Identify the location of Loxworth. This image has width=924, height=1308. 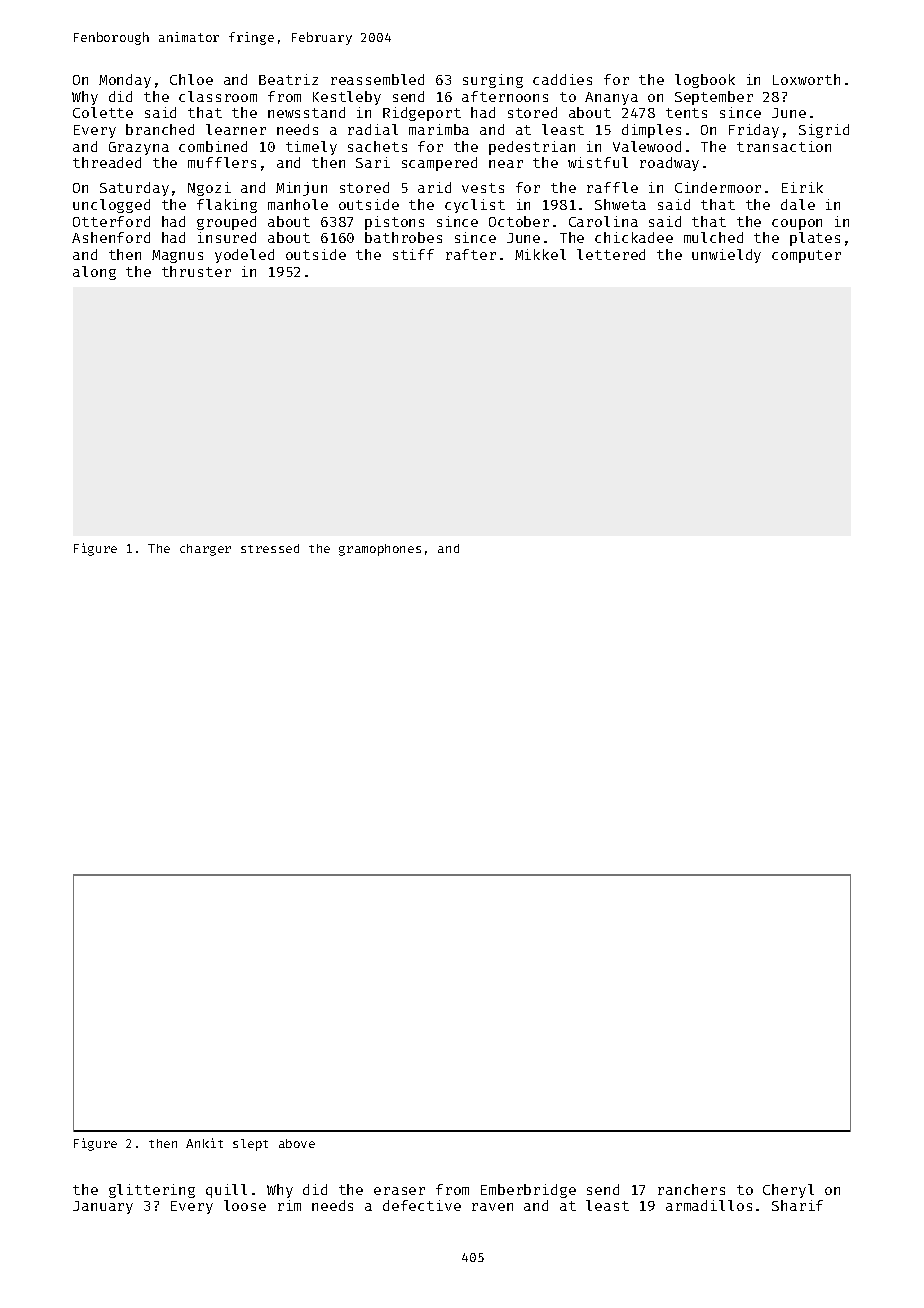
(806, 79).
